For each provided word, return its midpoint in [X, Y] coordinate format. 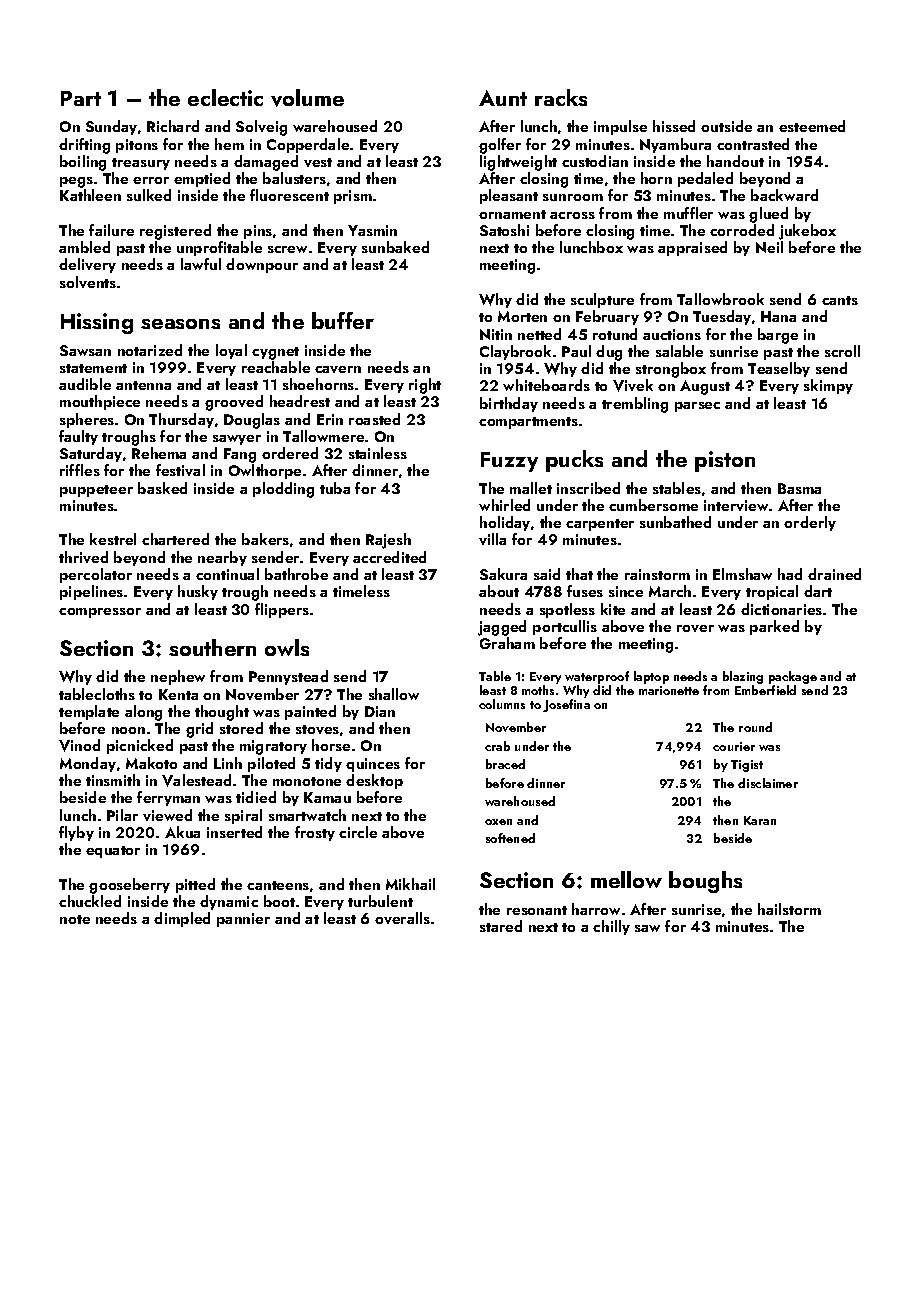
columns [502, 704]
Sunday [111, 127]
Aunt [503, 98]
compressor [100, 613]
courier [734, 746]
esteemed [812, 126]
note [75, 919]
